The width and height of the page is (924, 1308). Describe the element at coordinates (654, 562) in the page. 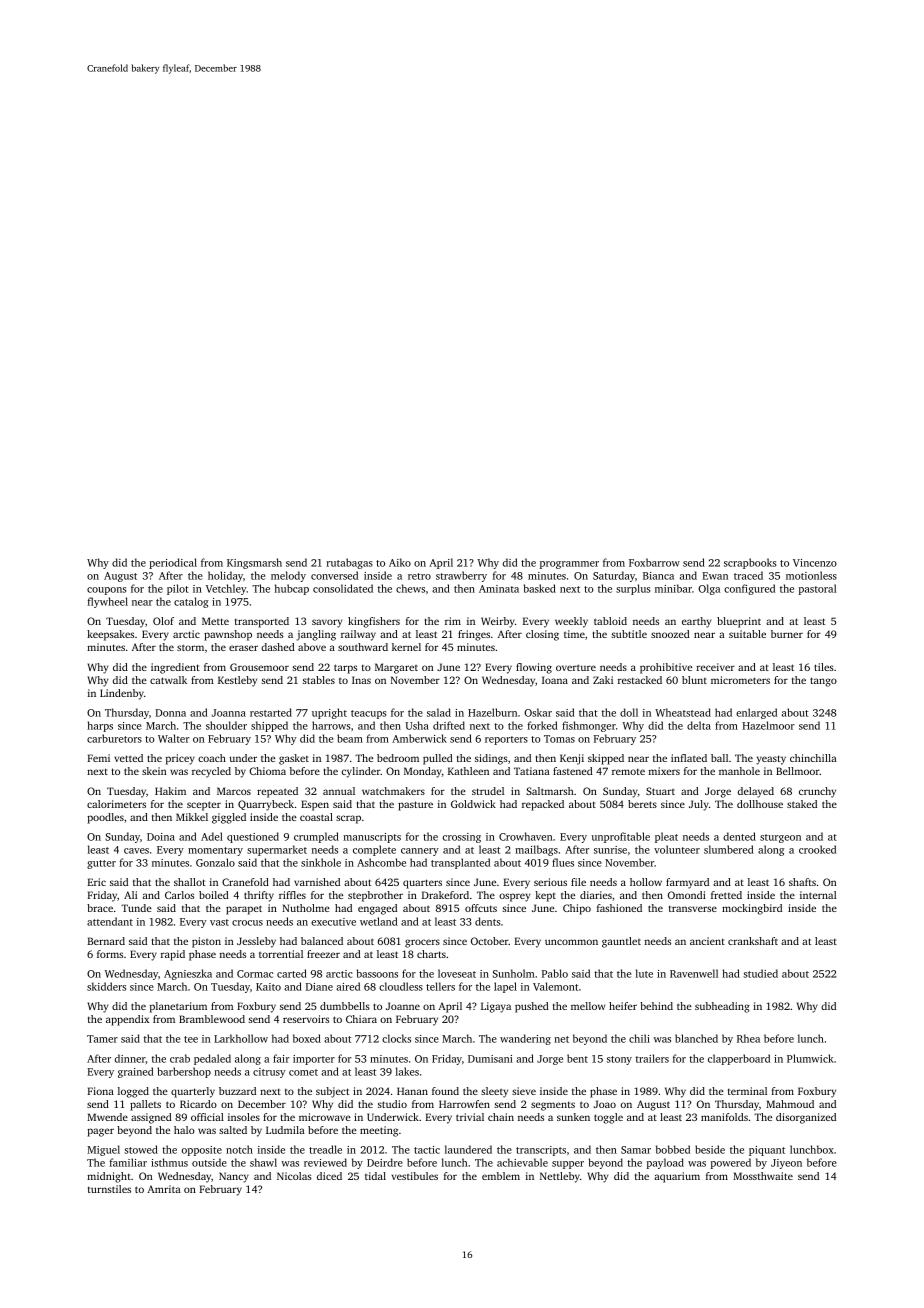

I see `Foxbarrow` at that location.
